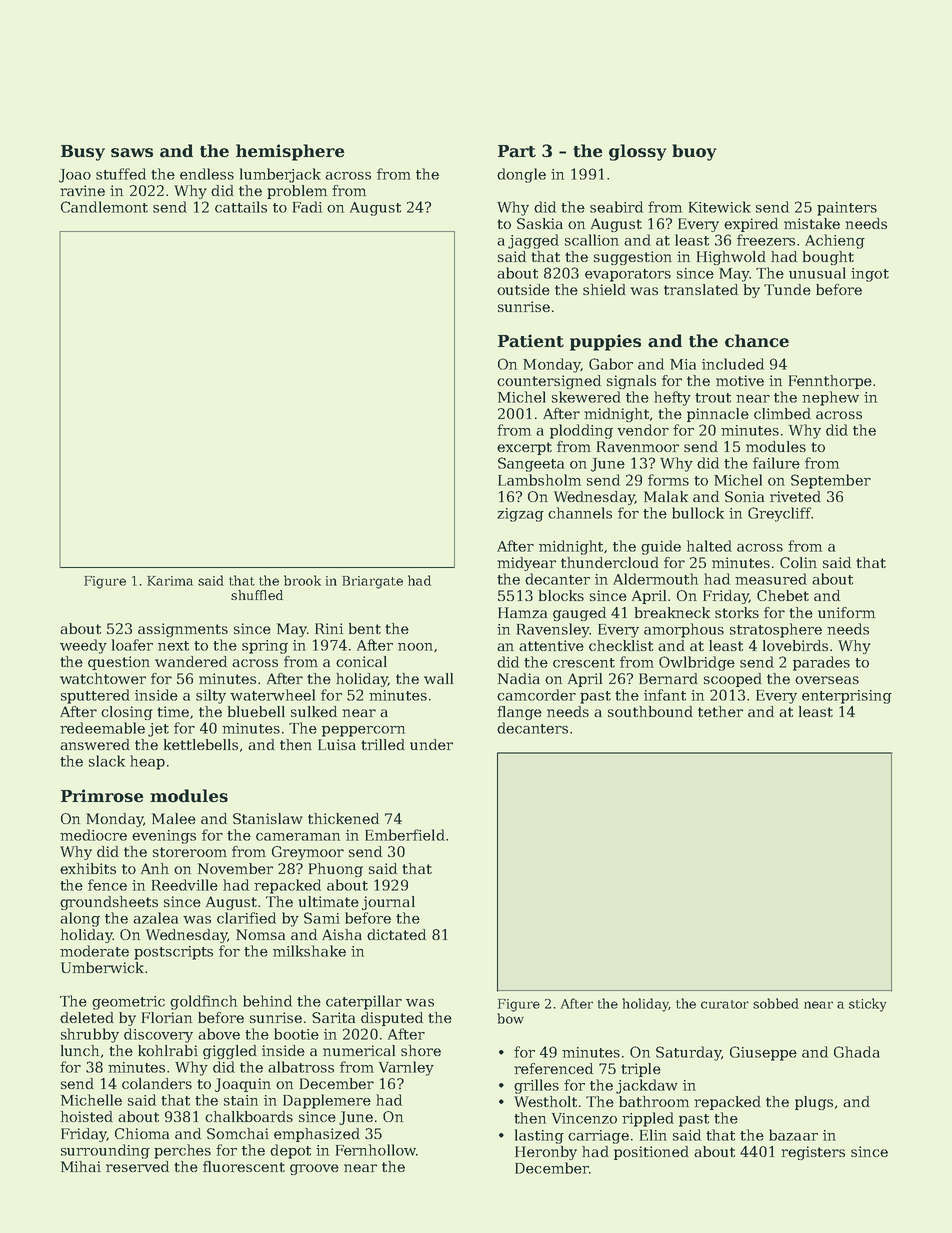 The width and height of the image is (952, 1233). I want to click on weedy, so click(83, 646).
